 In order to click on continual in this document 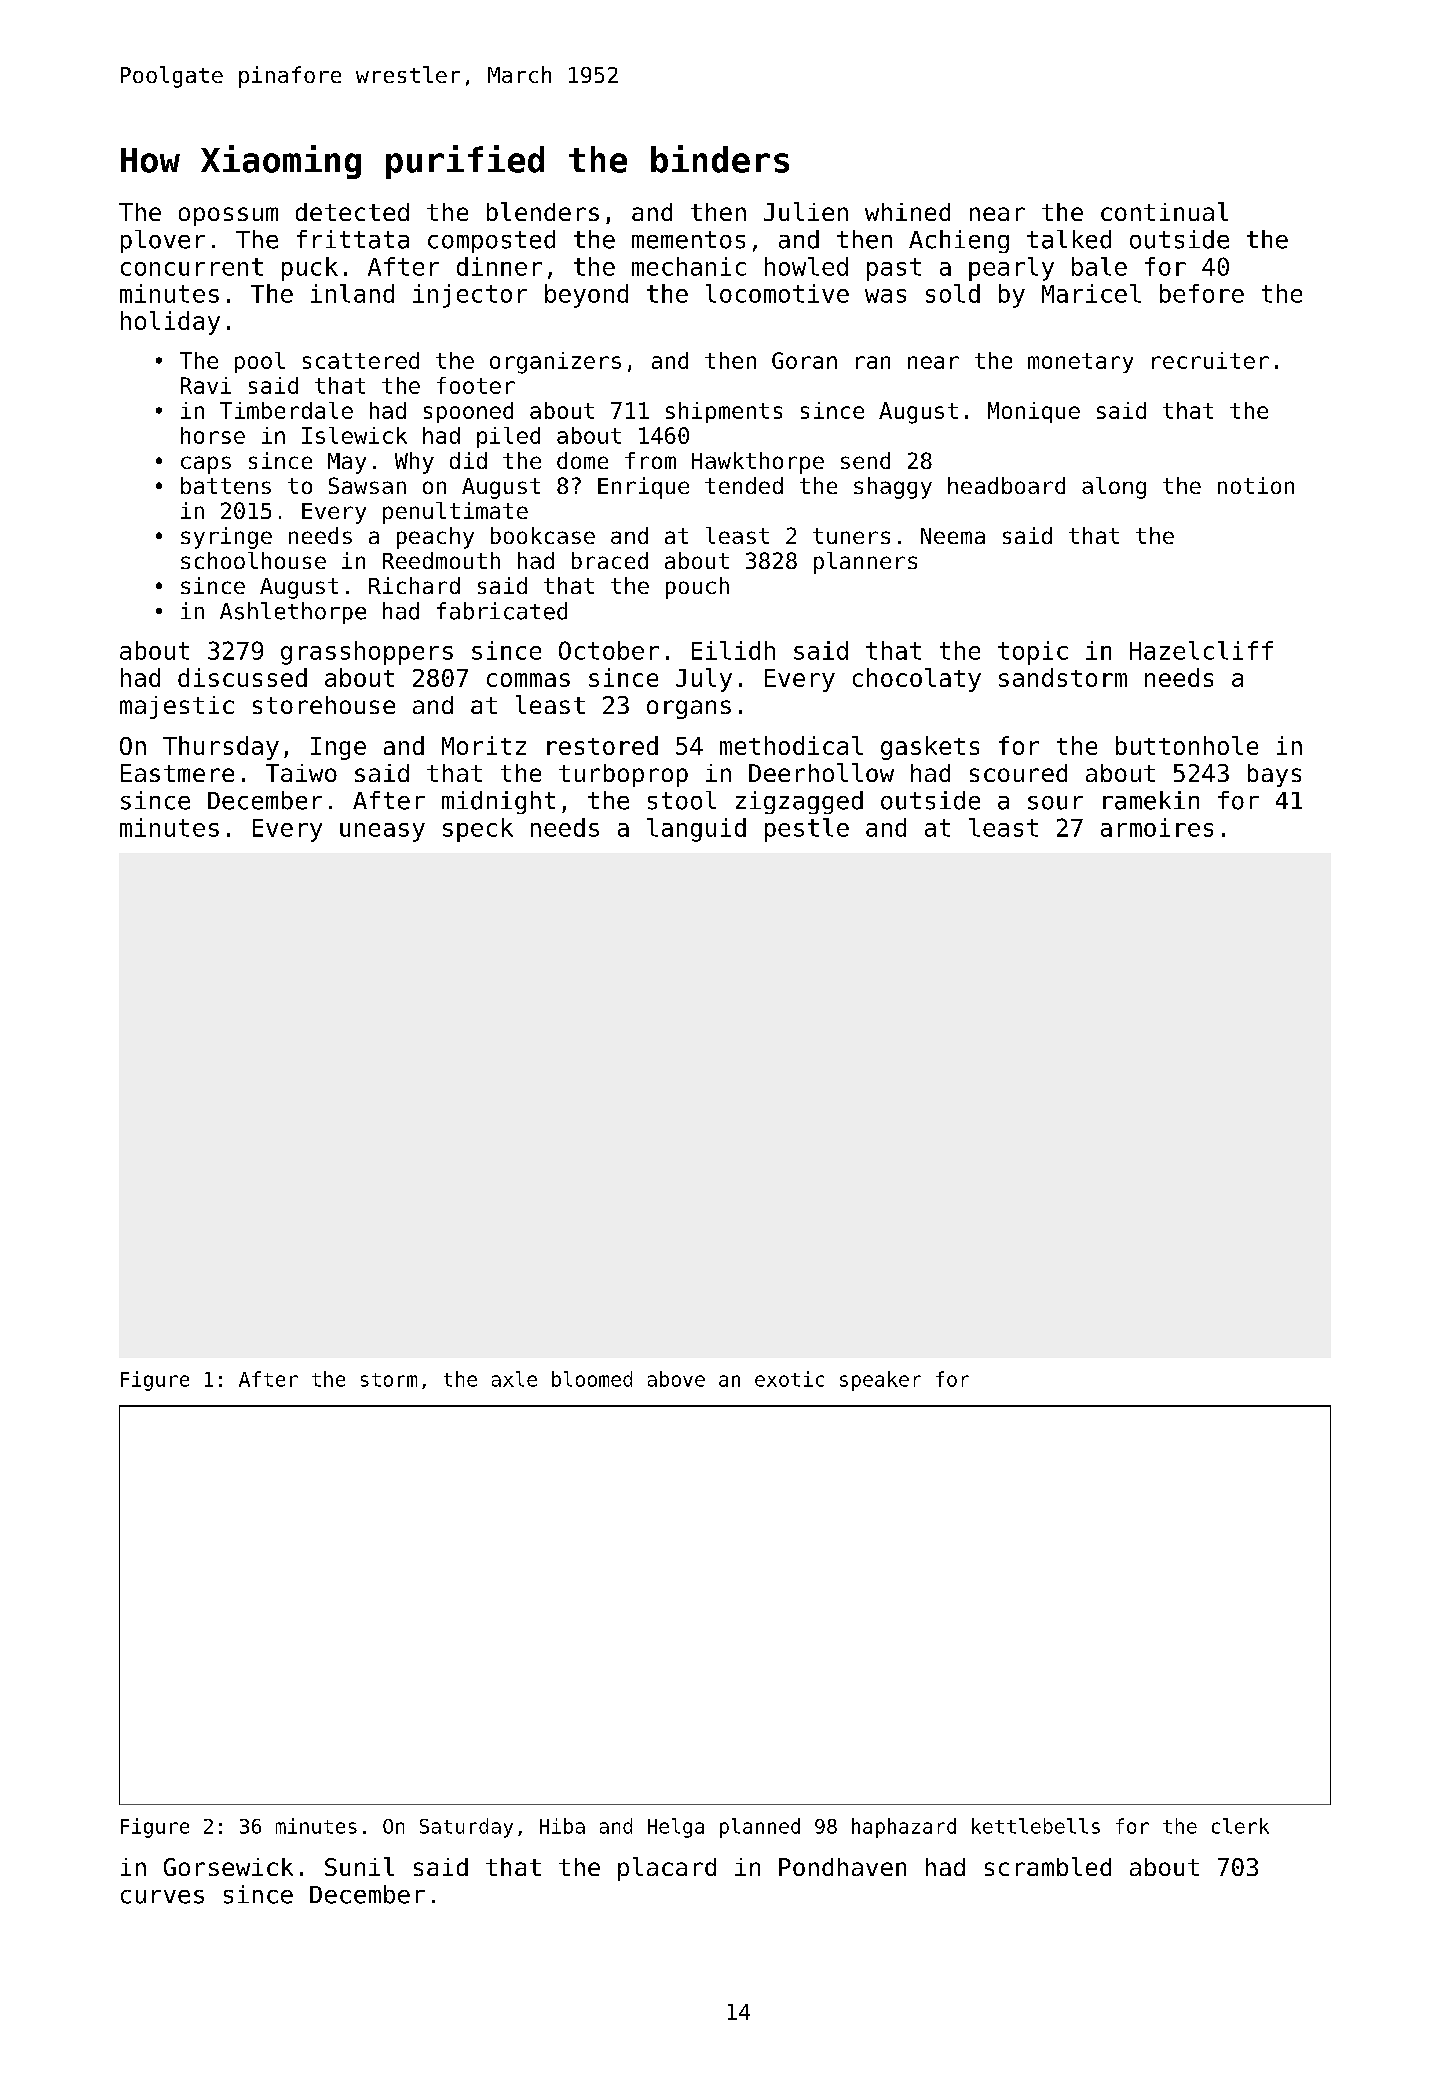, I will do `click(1164, 211)`.
